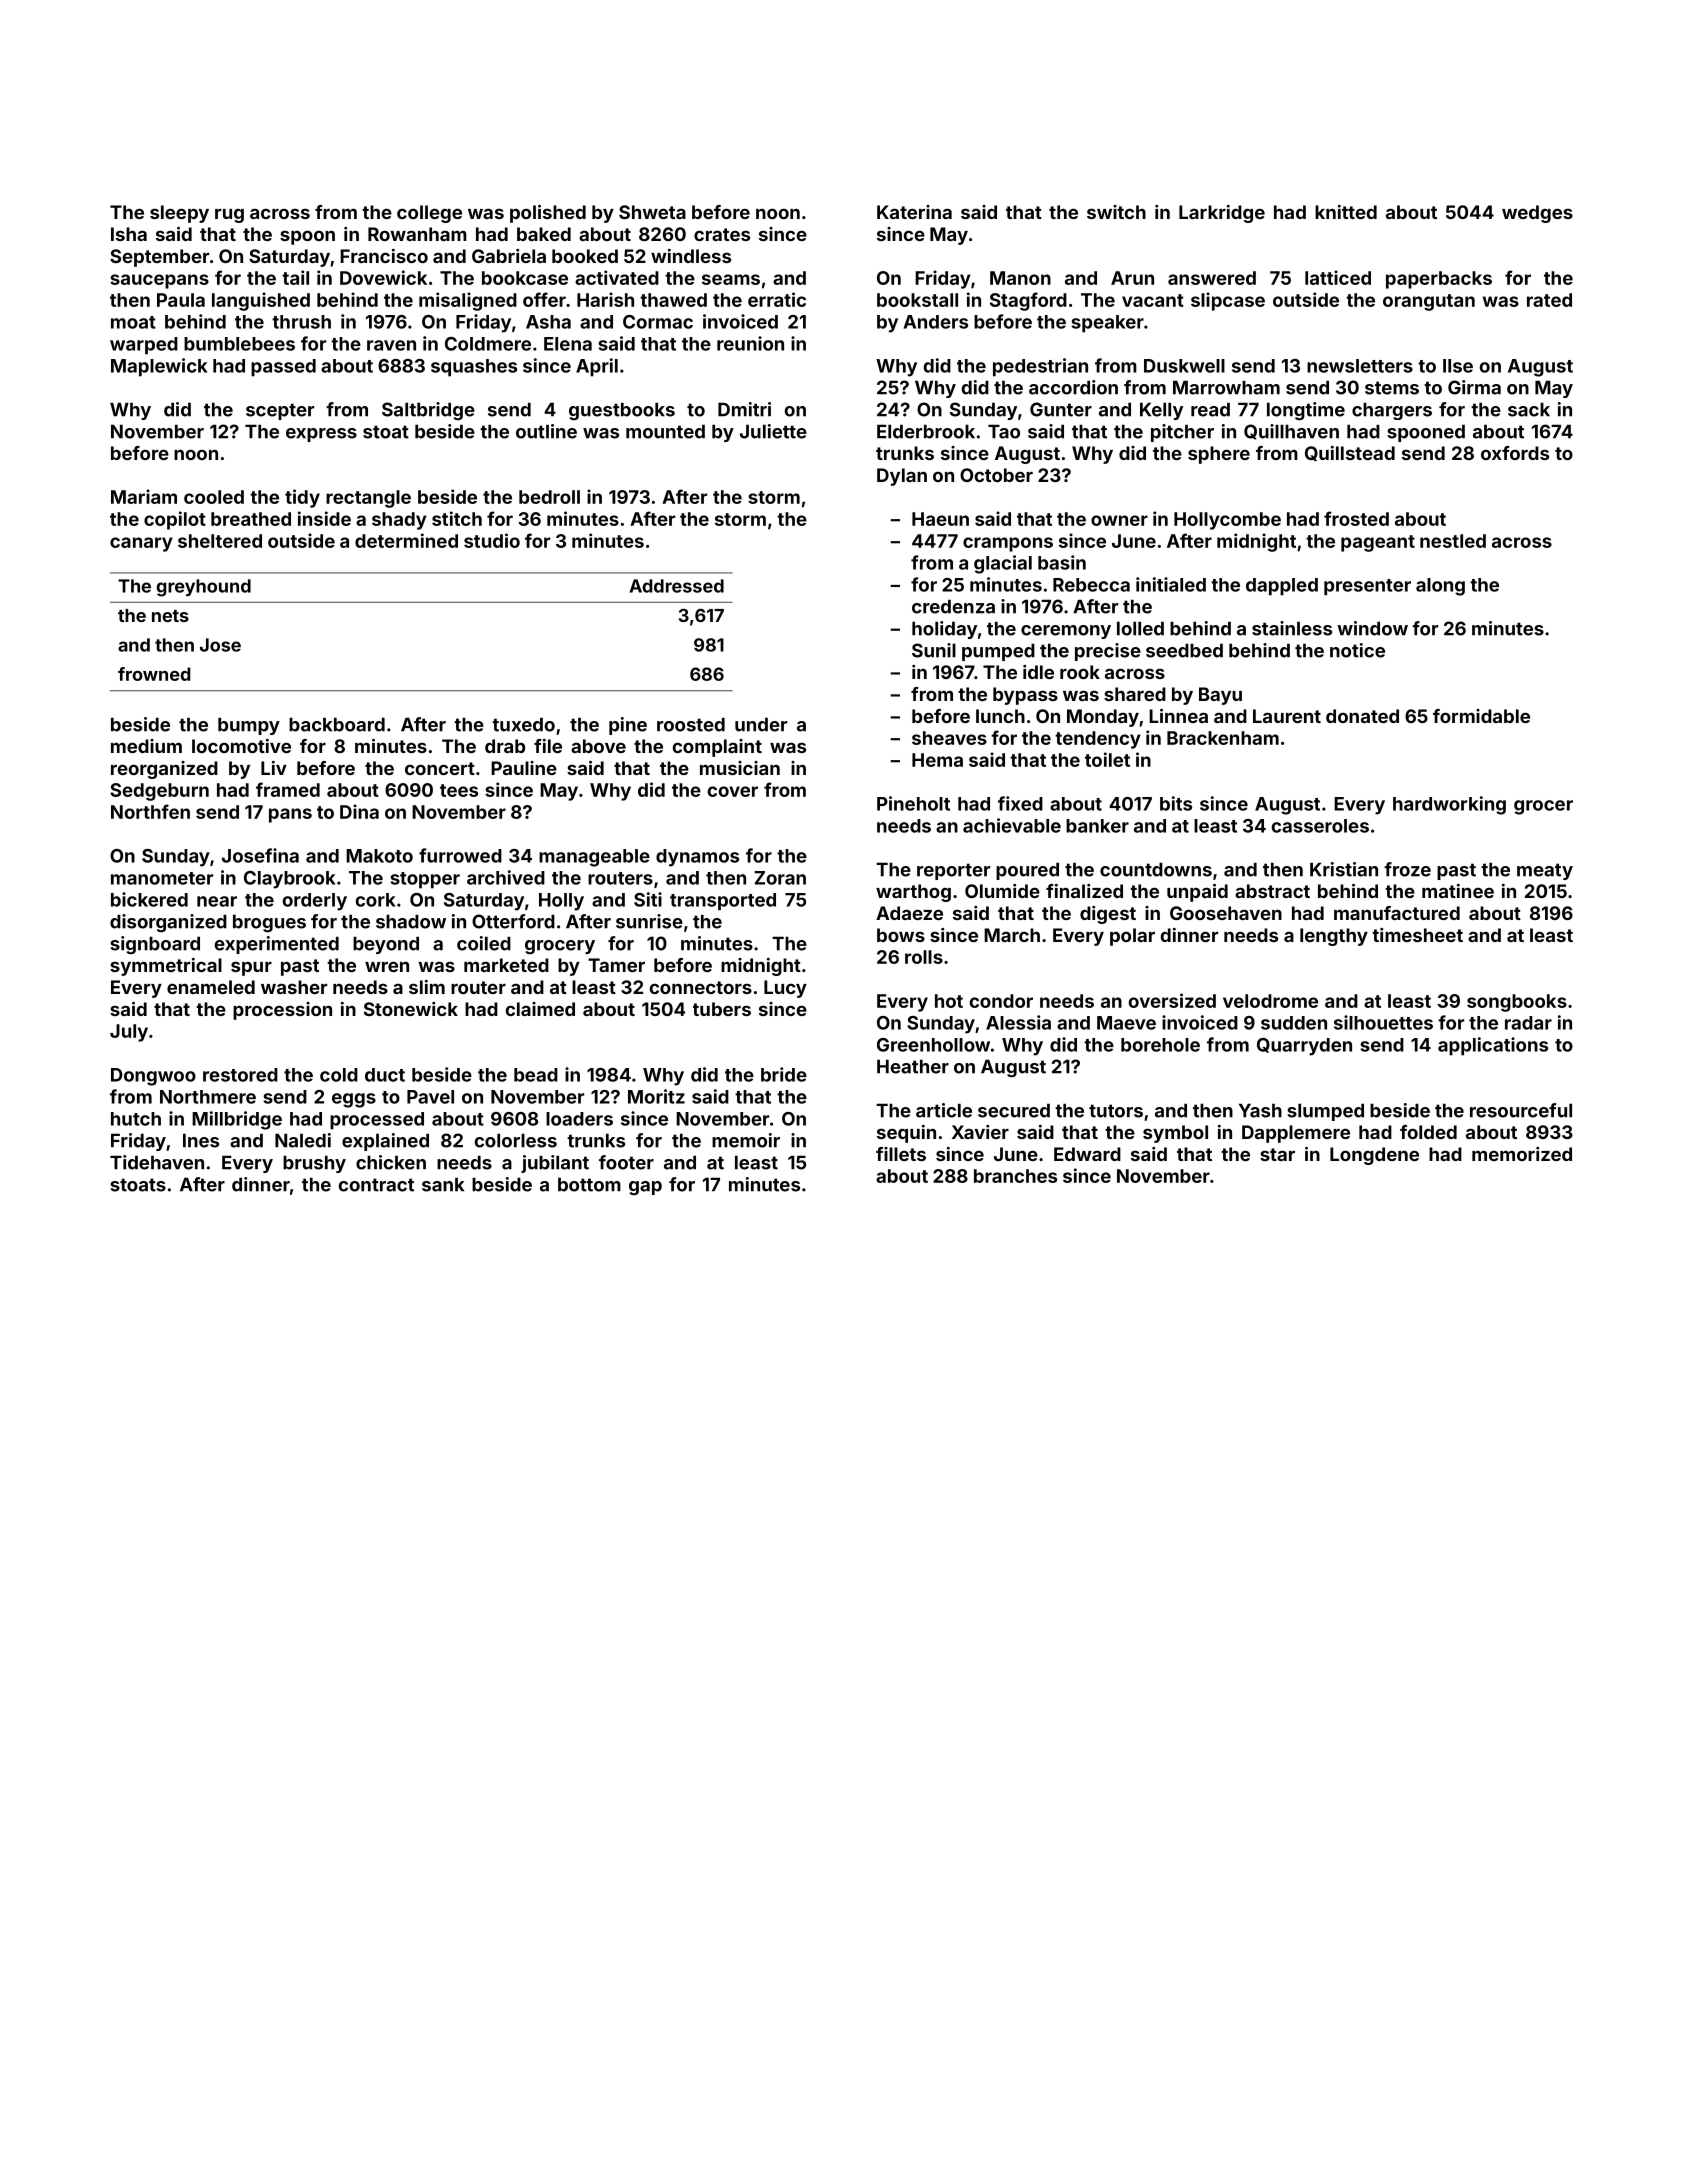  Describe the element at coordinates (179, 214) in the document. I see `sleepy` at that location.
